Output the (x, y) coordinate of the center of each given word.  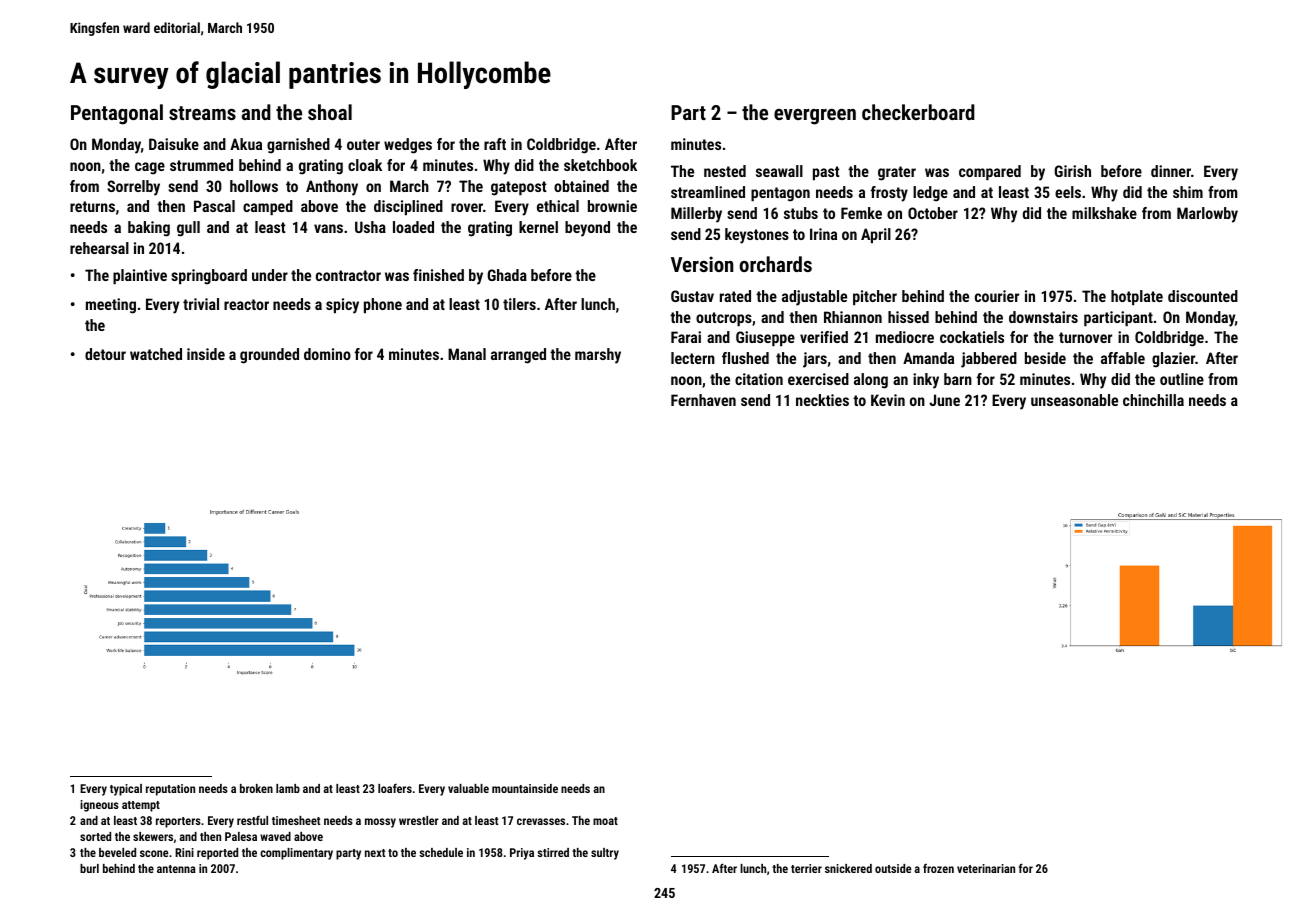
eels (1068, 192)
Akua (246, 144)
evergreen (815, 117)
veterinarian (986, 868)
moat (605, 821)
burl (89, 868)
